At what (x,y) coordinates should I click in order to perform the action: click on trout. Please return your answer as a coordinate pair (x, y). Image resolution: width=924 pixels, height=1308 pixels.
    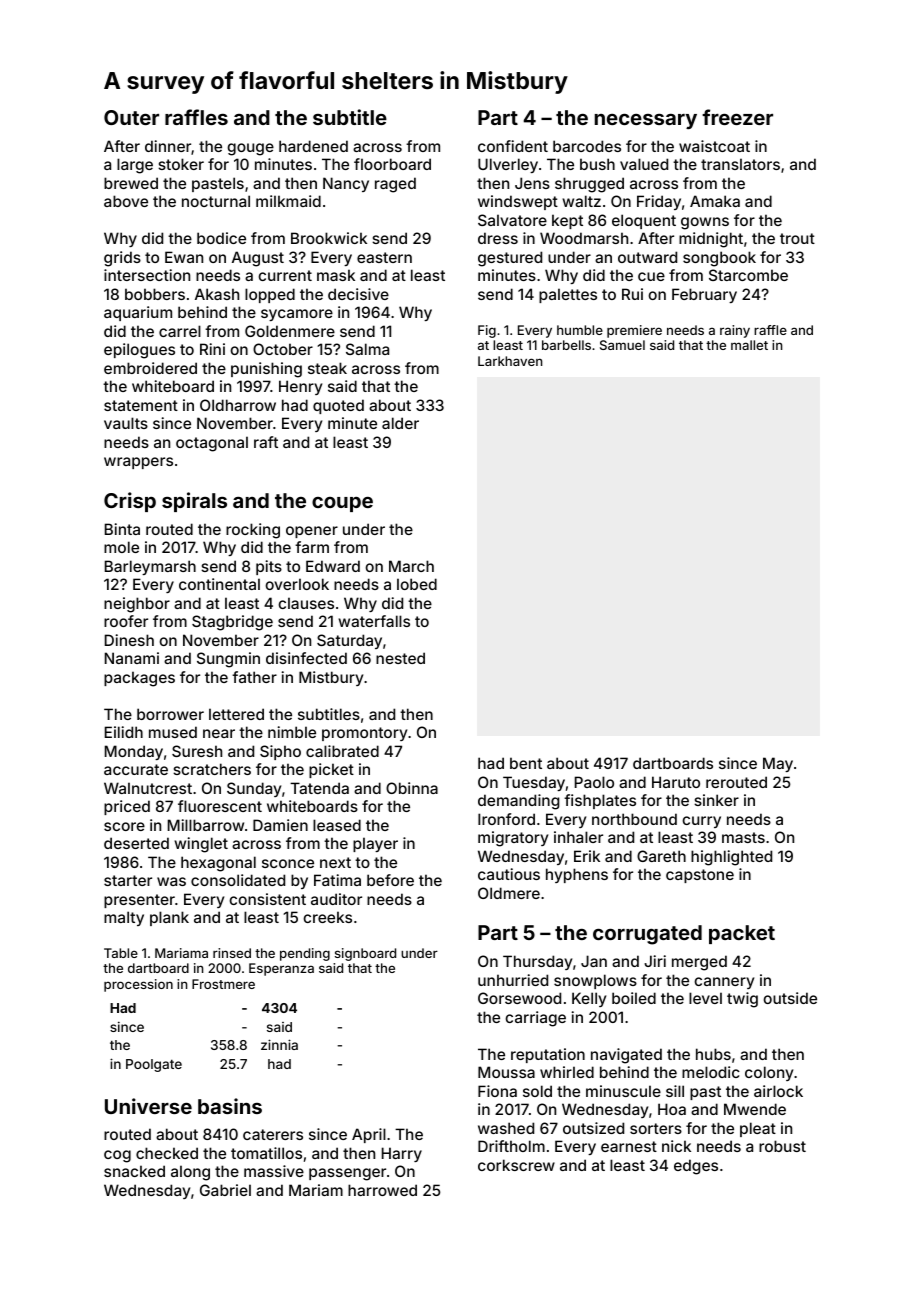
    Looking at the image, I should click on (797, 238).
